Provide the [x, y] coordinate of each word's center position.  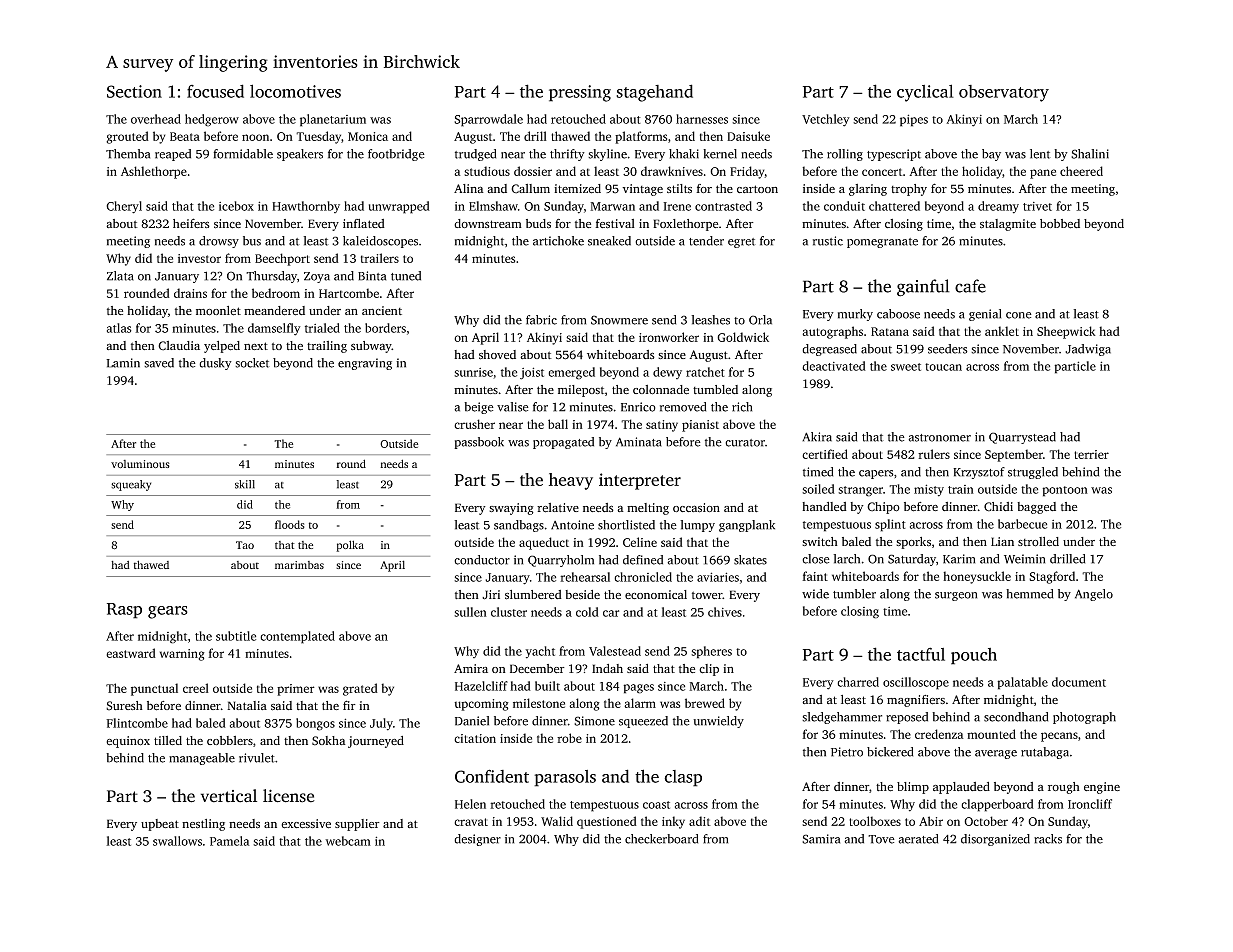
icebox [236, 206]
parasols [565, 778]
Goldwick [743, 337]
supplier [357, 825]
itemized [577, 189]
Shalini [1090, 154]
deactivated [834, 366]
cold [587, 612]
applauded [961, 788]
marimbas [299, 565]
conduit [844, 206]
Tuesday [318, 137]
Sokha [329, 741]
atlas [119, 328]
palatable [1022, 683]
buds [538, 224]
